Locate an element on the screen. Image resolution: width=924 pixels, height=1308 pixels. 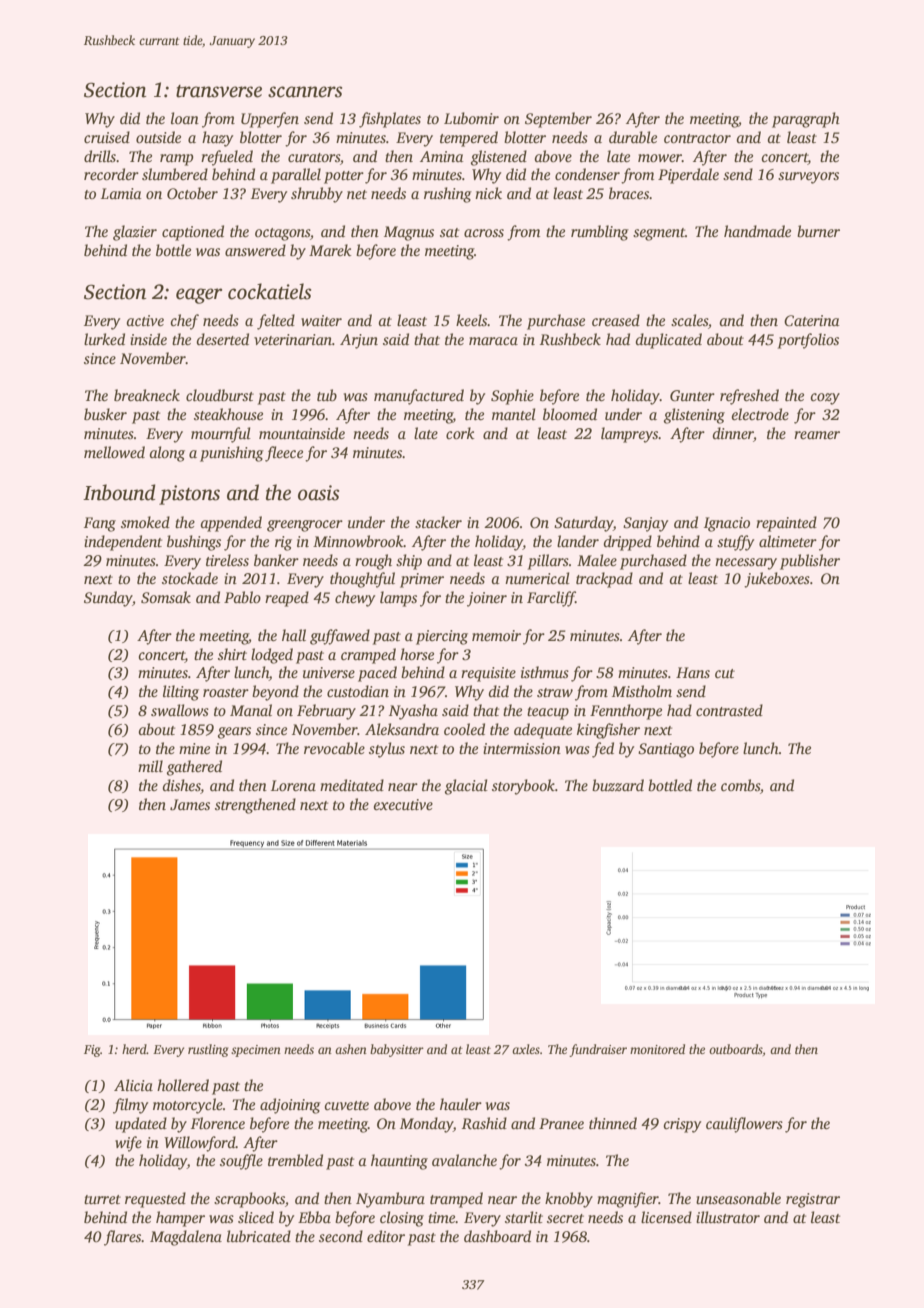
swallows is located at coordinates (180, 710).
